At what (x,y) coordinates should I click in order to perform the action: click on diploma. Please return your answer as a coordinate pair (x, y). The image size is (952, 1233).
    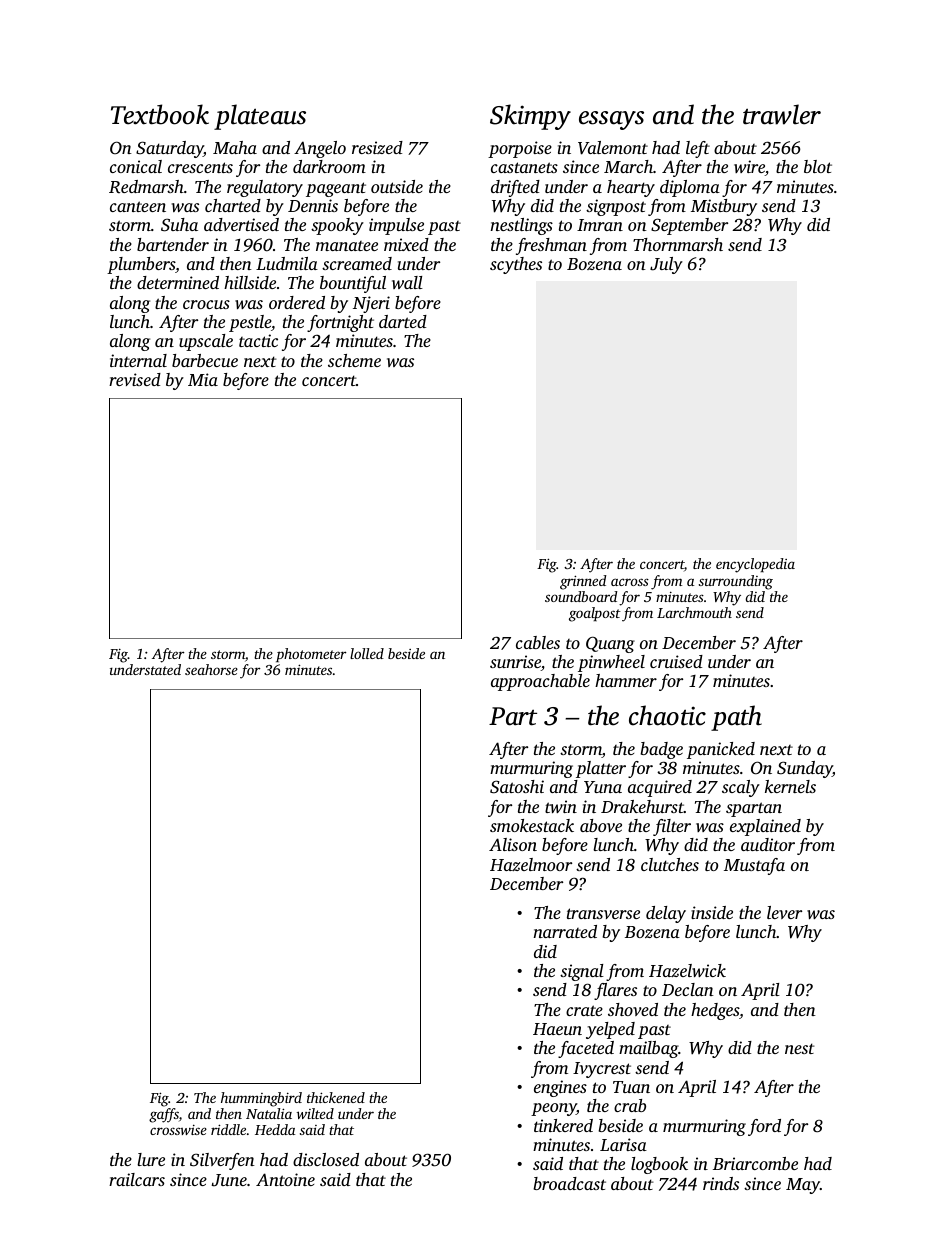
    Looking at the image, I should click on (690, 188).
